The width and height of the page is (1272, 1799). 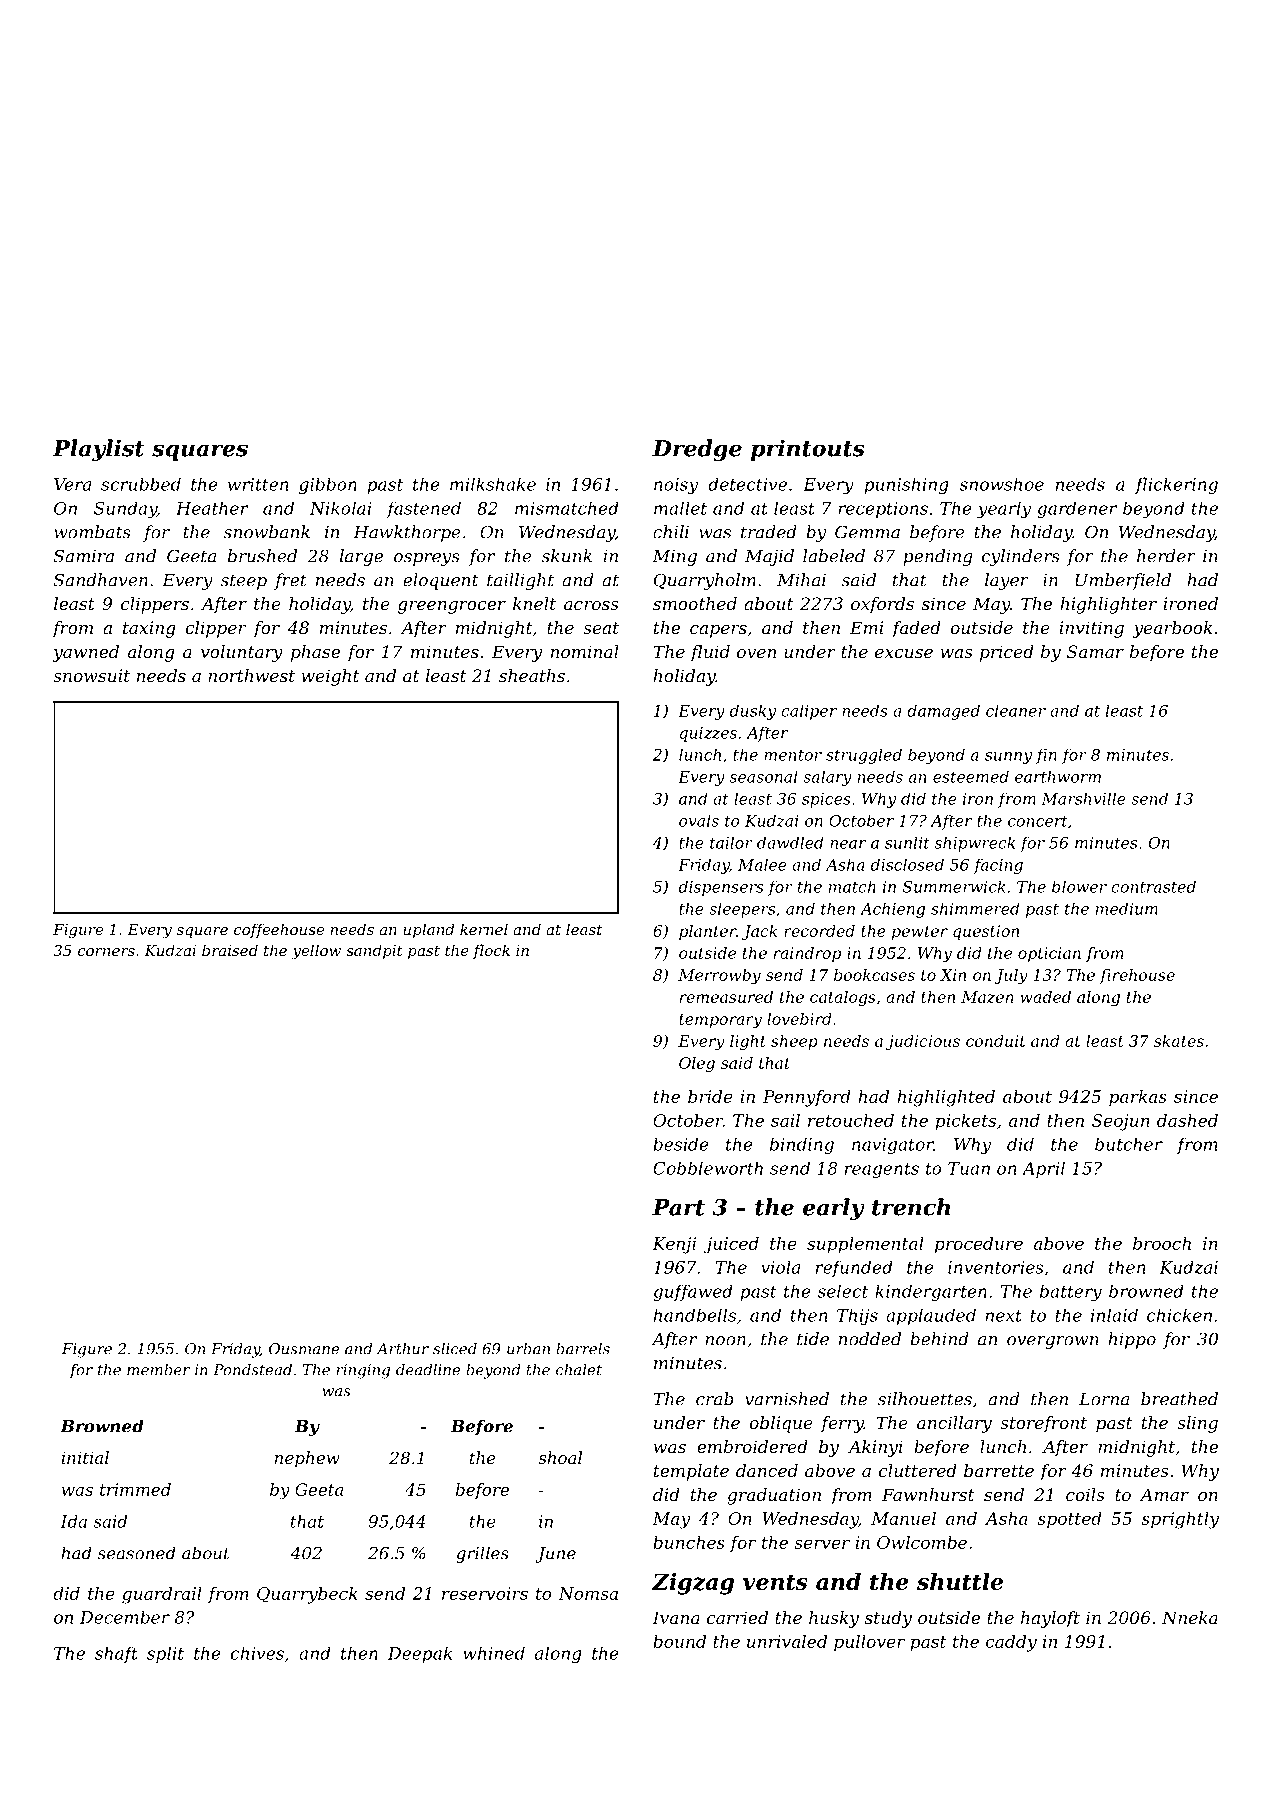 What do you see at coordinates (819, 931) in the page?
I see `recorded` at bounding box center [819, 931].
